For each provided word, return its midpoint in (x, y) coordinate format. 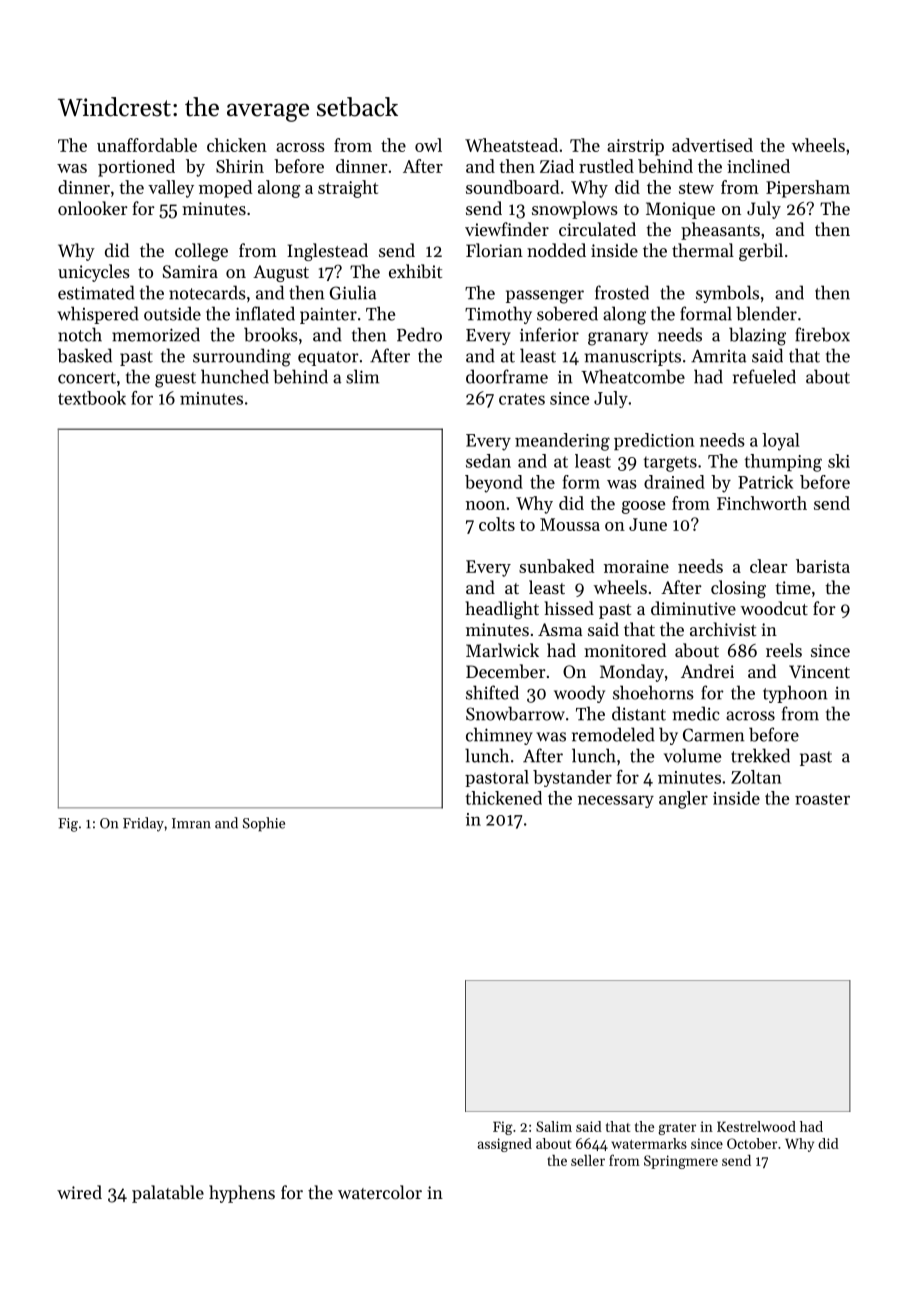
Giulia (353, 292)
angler (683, 800)
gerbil (761, 252)
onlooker (93, 208)
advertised (712, 145)
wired (79, 1192)
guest (175, 380)
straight (348, 189)
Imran (191, 823)
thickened (503, 798)
